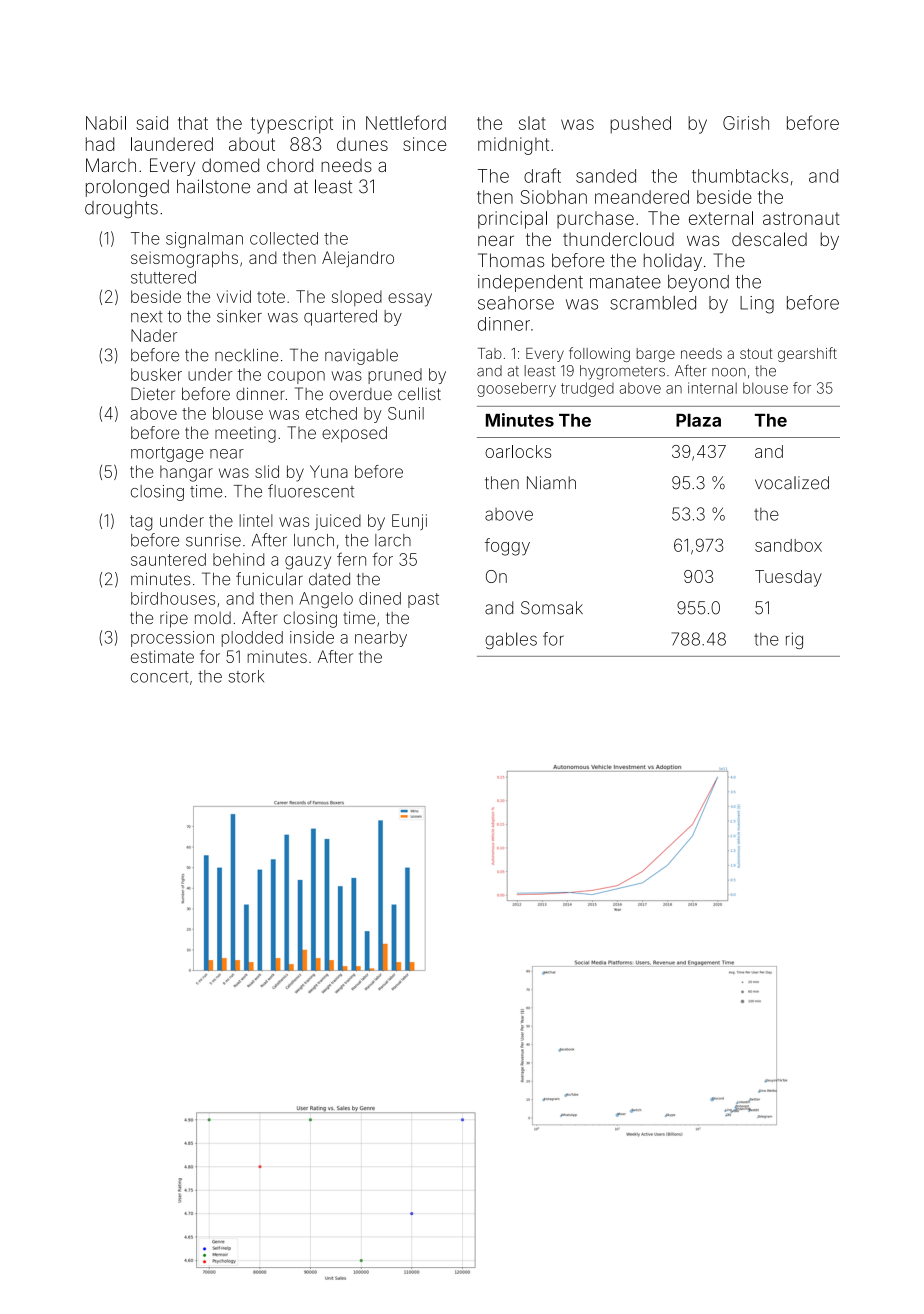 This image has width=924, height=1314. What do you see at coordinates (532, 123) in the image?
I see `slat` at bounding box center [532, 123].
